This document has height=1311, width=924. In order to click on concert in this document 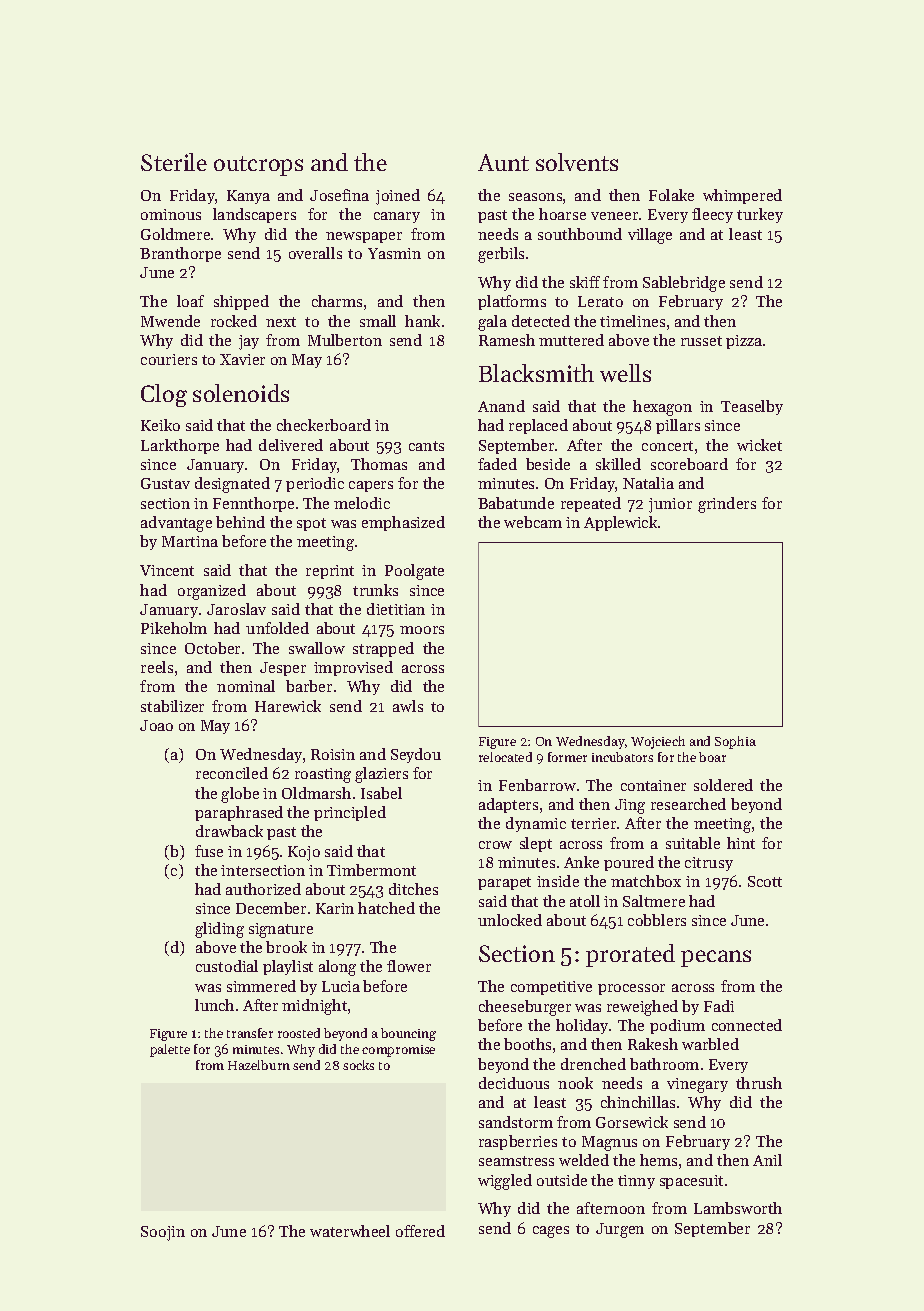, I will do `click(667, 446)`.
